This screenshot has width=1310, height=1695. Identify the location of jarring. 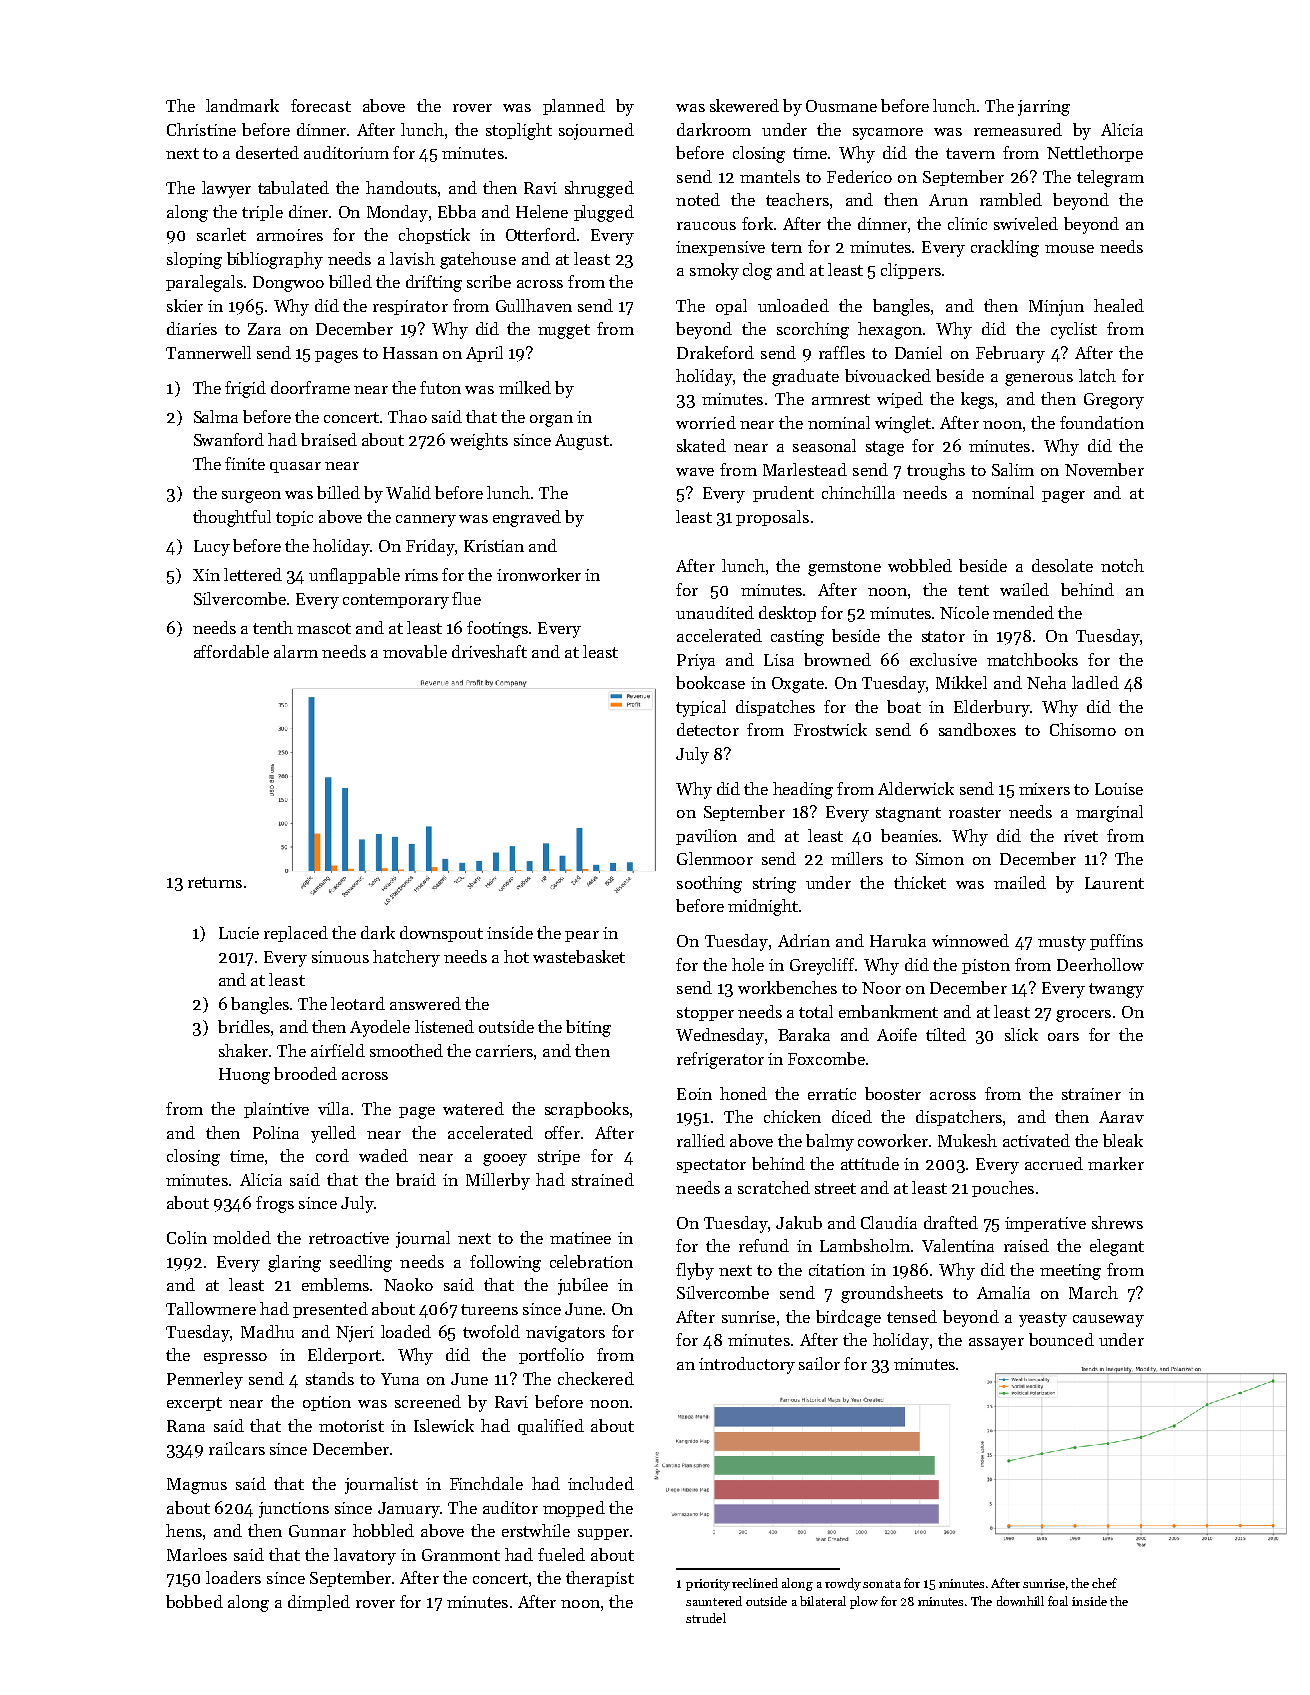
(1044, 108).
